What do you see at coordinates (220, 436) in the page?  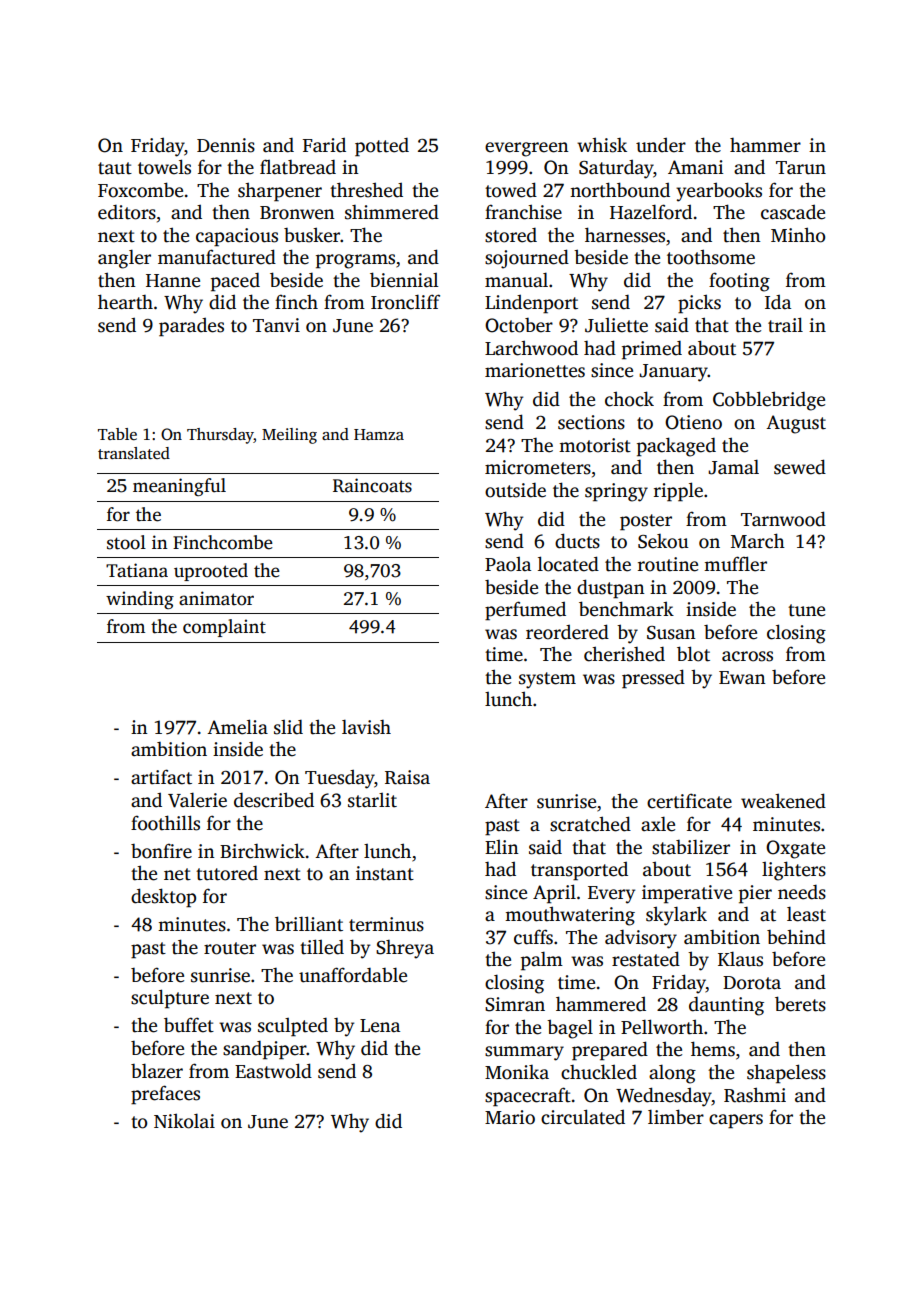 I see `Thursday` at bounding box center [220, 436].
